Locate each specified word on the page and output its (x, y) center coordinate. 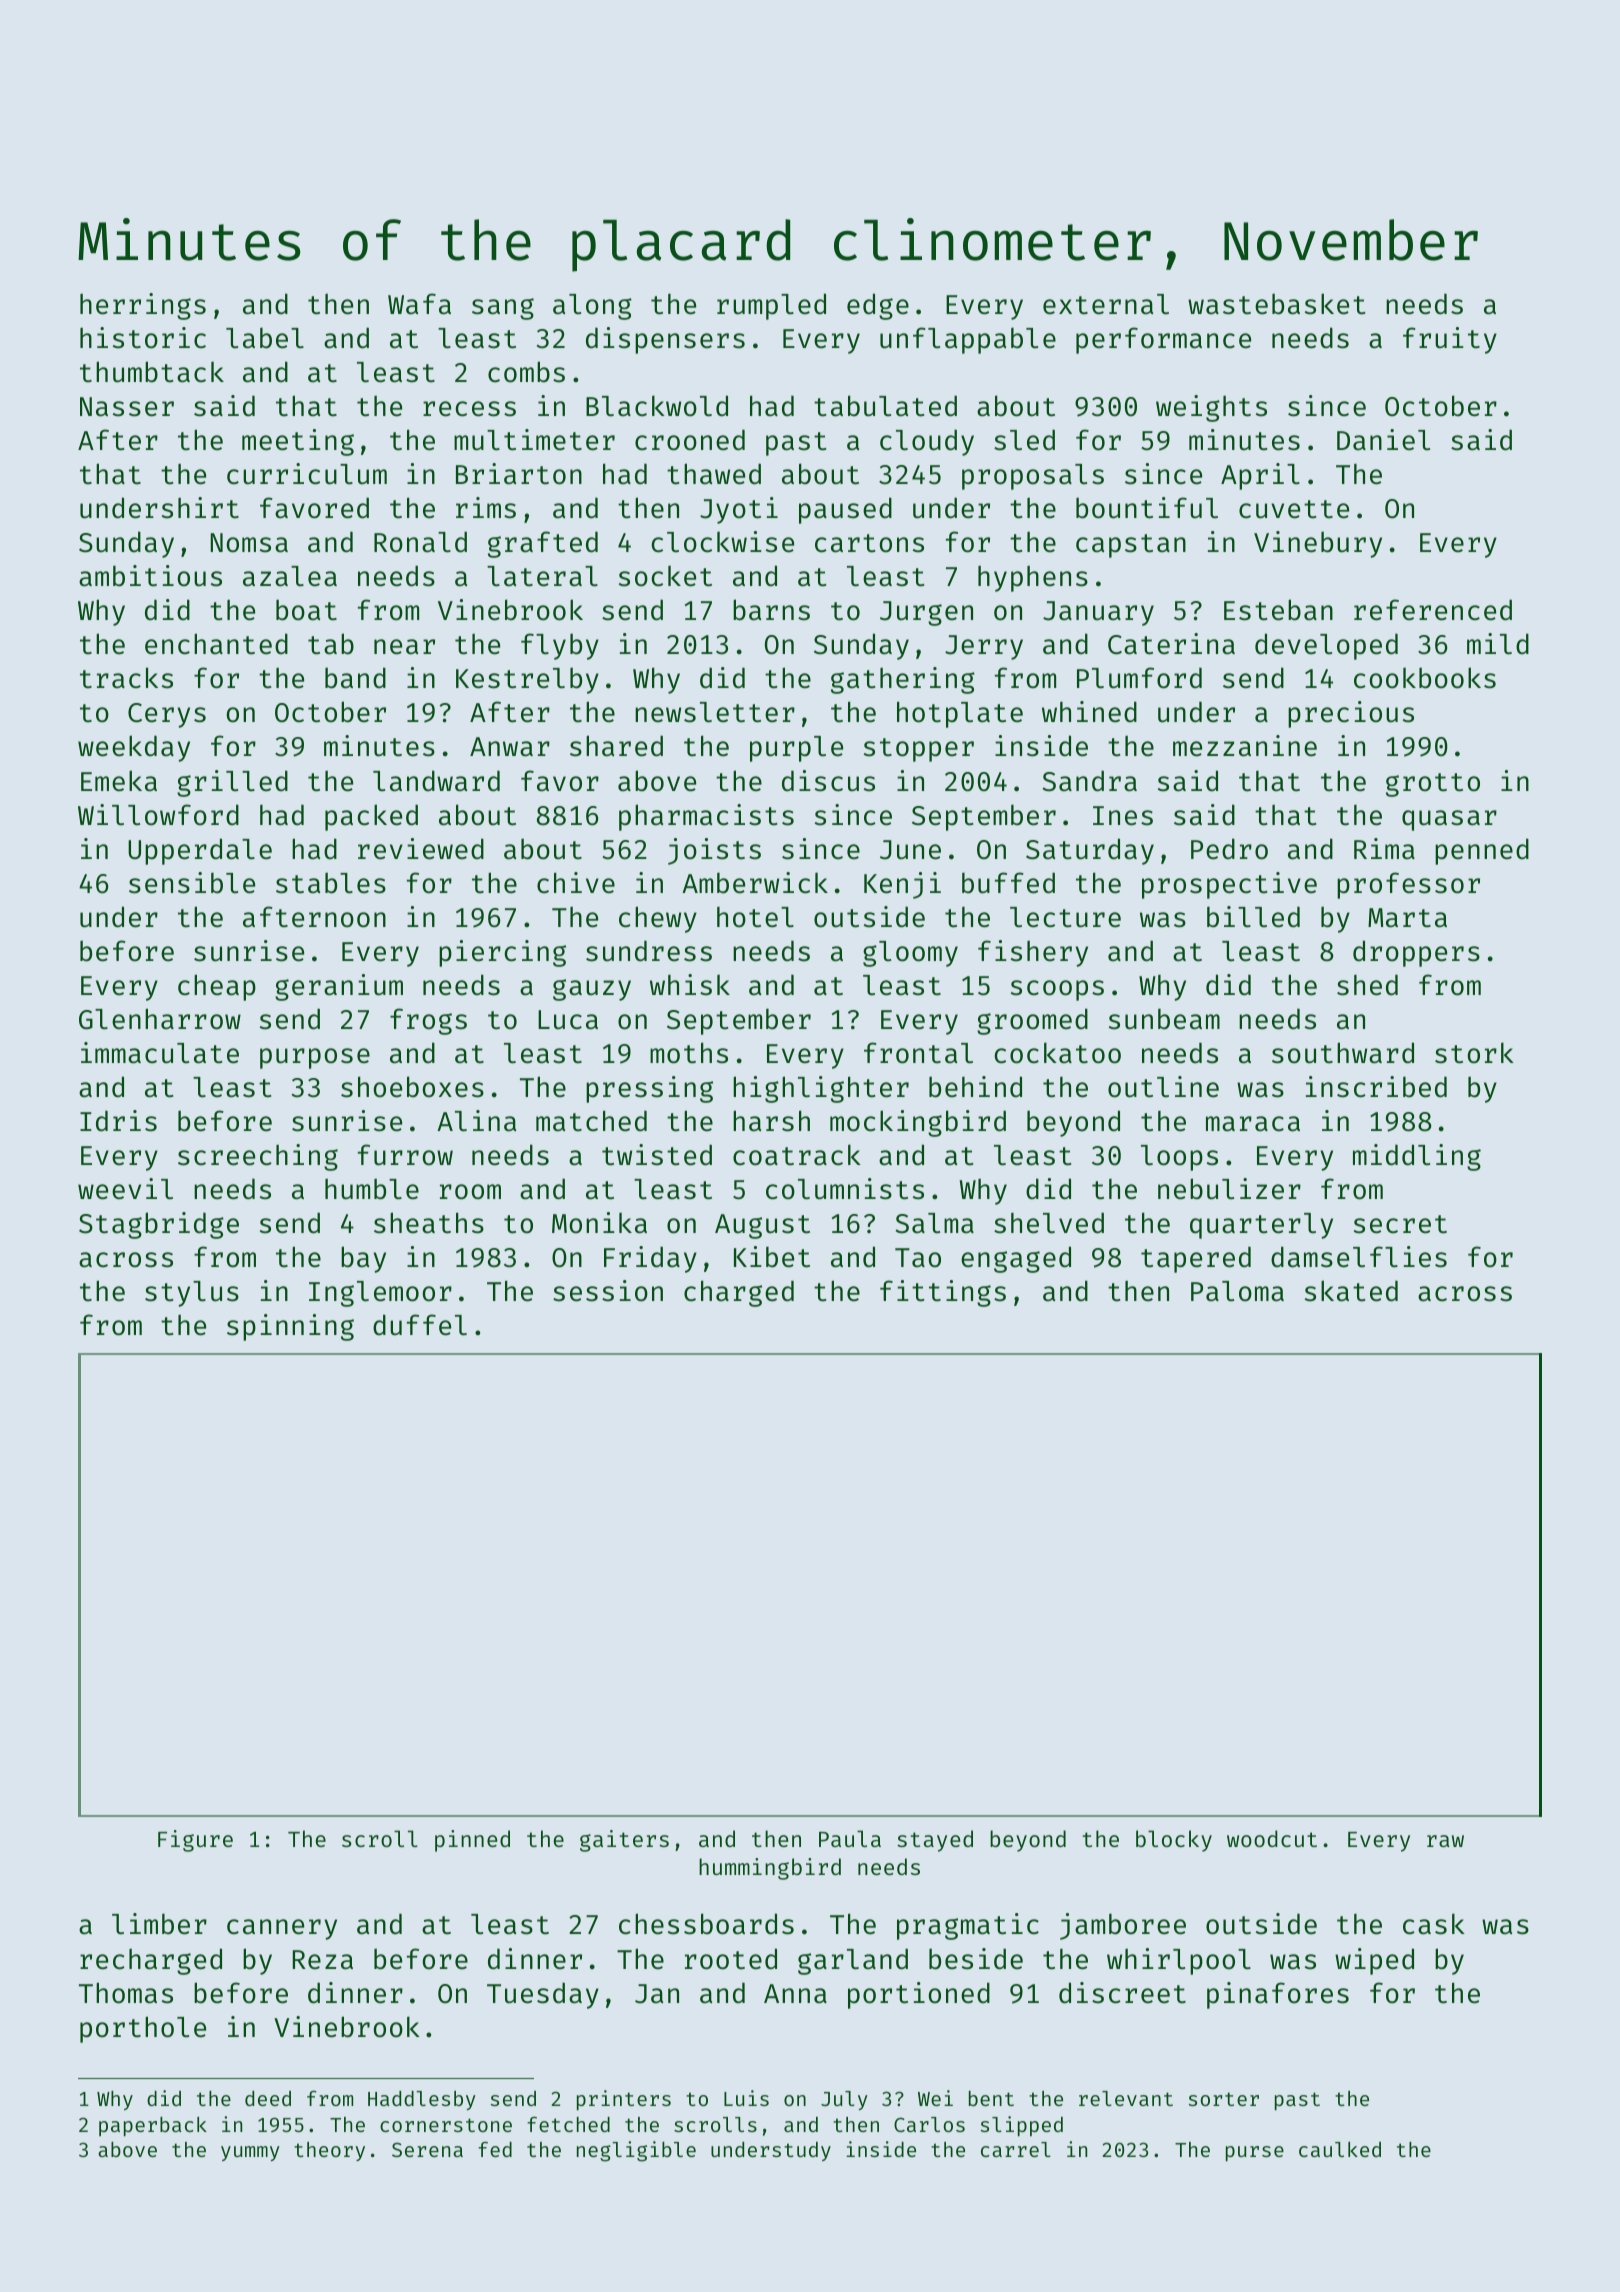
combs (526, 372)
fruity (1450, 340)
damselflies (1359, 1257)
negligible (636, 2151)
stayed (935, 1841)
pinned (472, 1841)
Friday (650, 1259)
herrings (143, 306)
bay (363, 1259)
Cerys (167, 715)
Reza (323, 1960)
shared (616, 746)
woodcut (1272, 1838)
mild (1498, 644)
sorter (1224, 2099)
